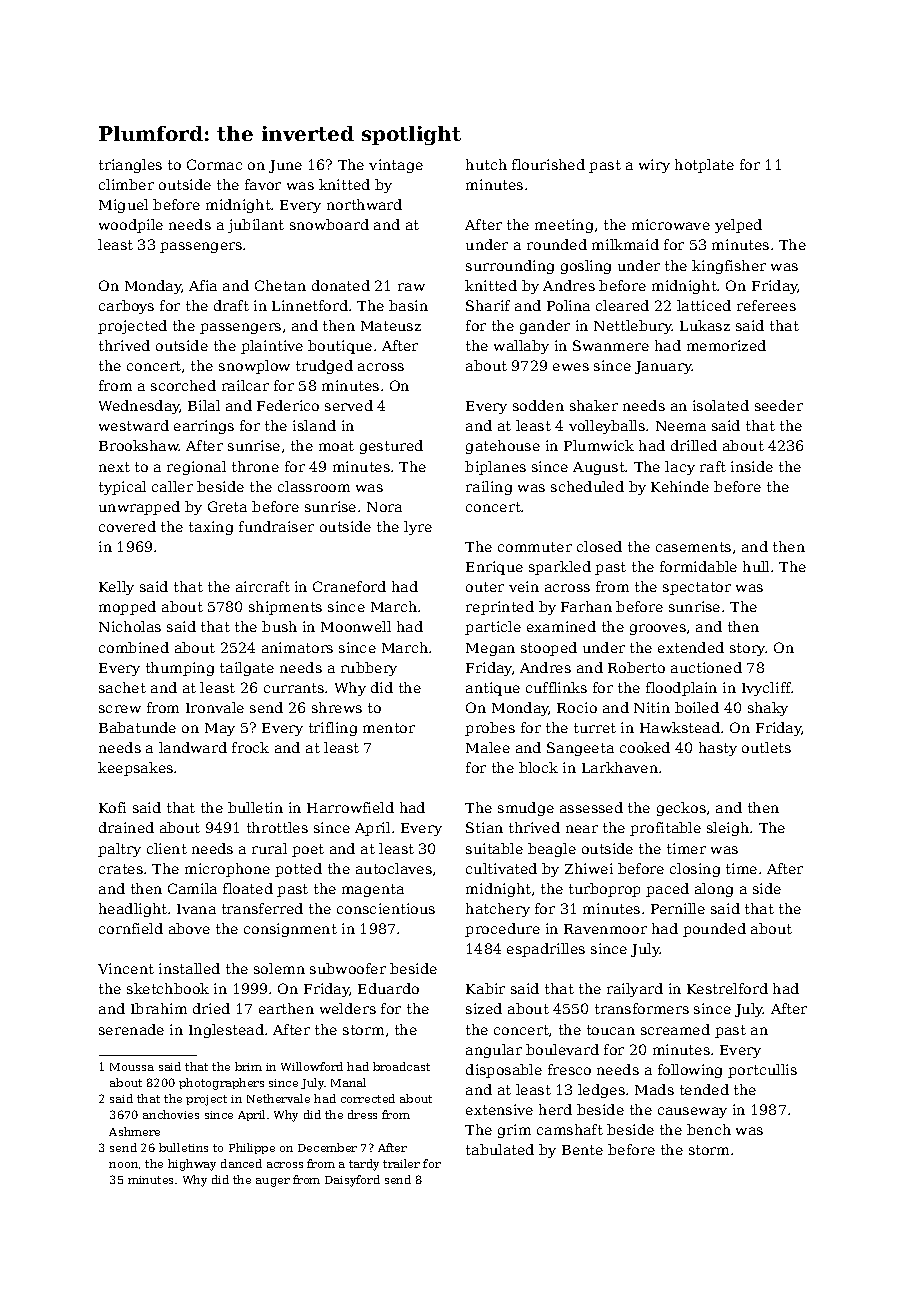 The height and width of the screenshot is (1316, 908). I want to click on lyre, so click(418, 528).
